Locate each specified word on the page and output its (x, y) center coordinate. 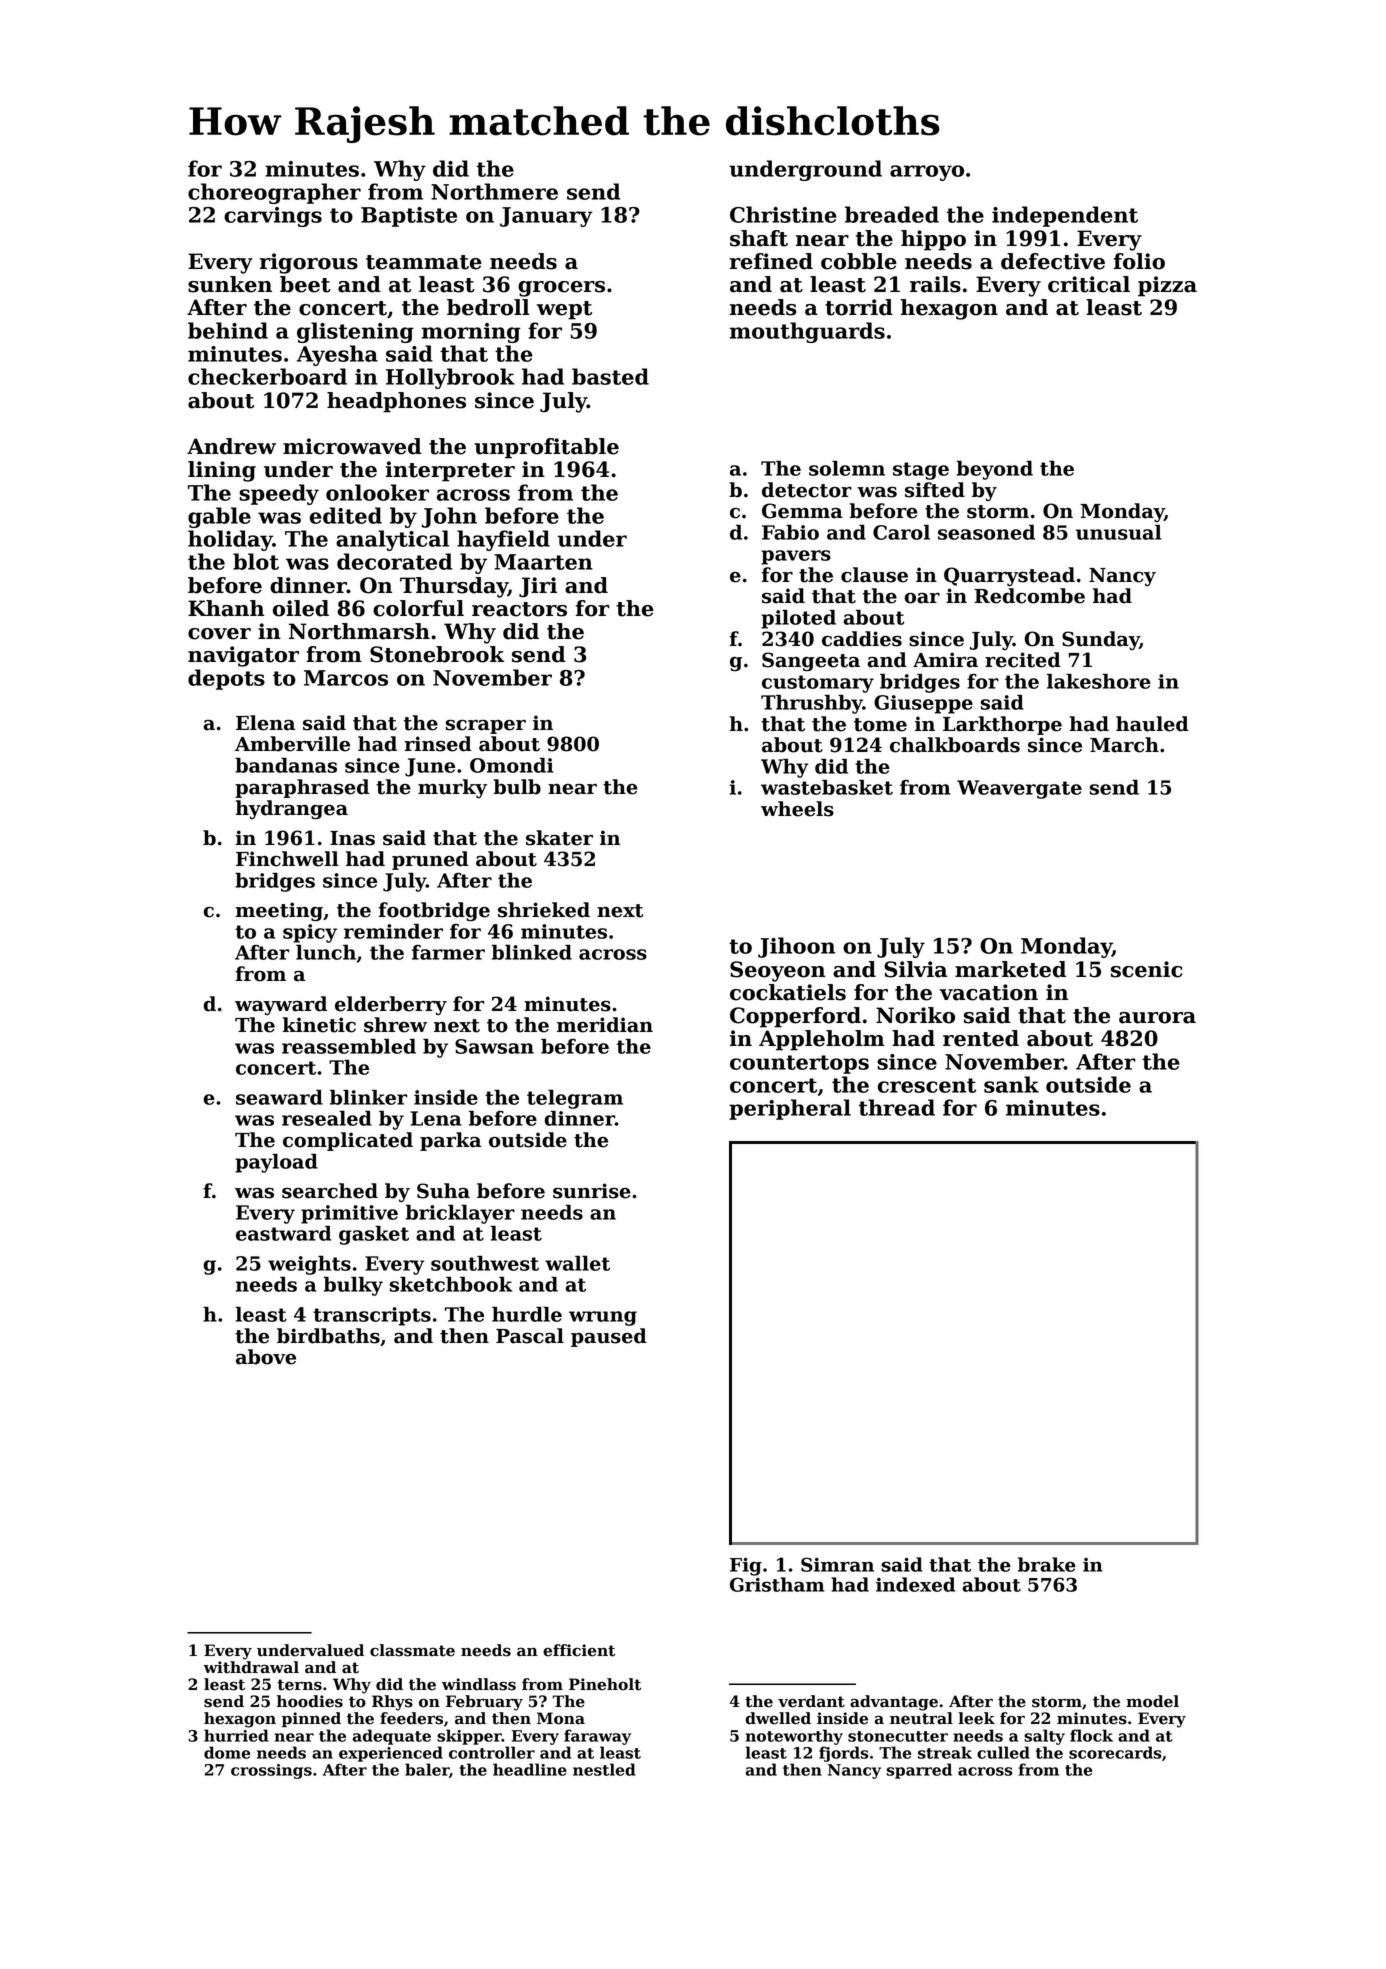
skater (559, 838)
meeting (279, 912)
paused (609, 1337)
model (1152, 1701)
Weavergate (1019, 789)
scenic (1146, 969)
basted (610, 376)
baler (427, 1769)
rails (935, 284)
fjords (843, 1754)
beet (305, 284)
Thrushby (812, 704)
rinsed (438, 744)
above (266, 1357)
